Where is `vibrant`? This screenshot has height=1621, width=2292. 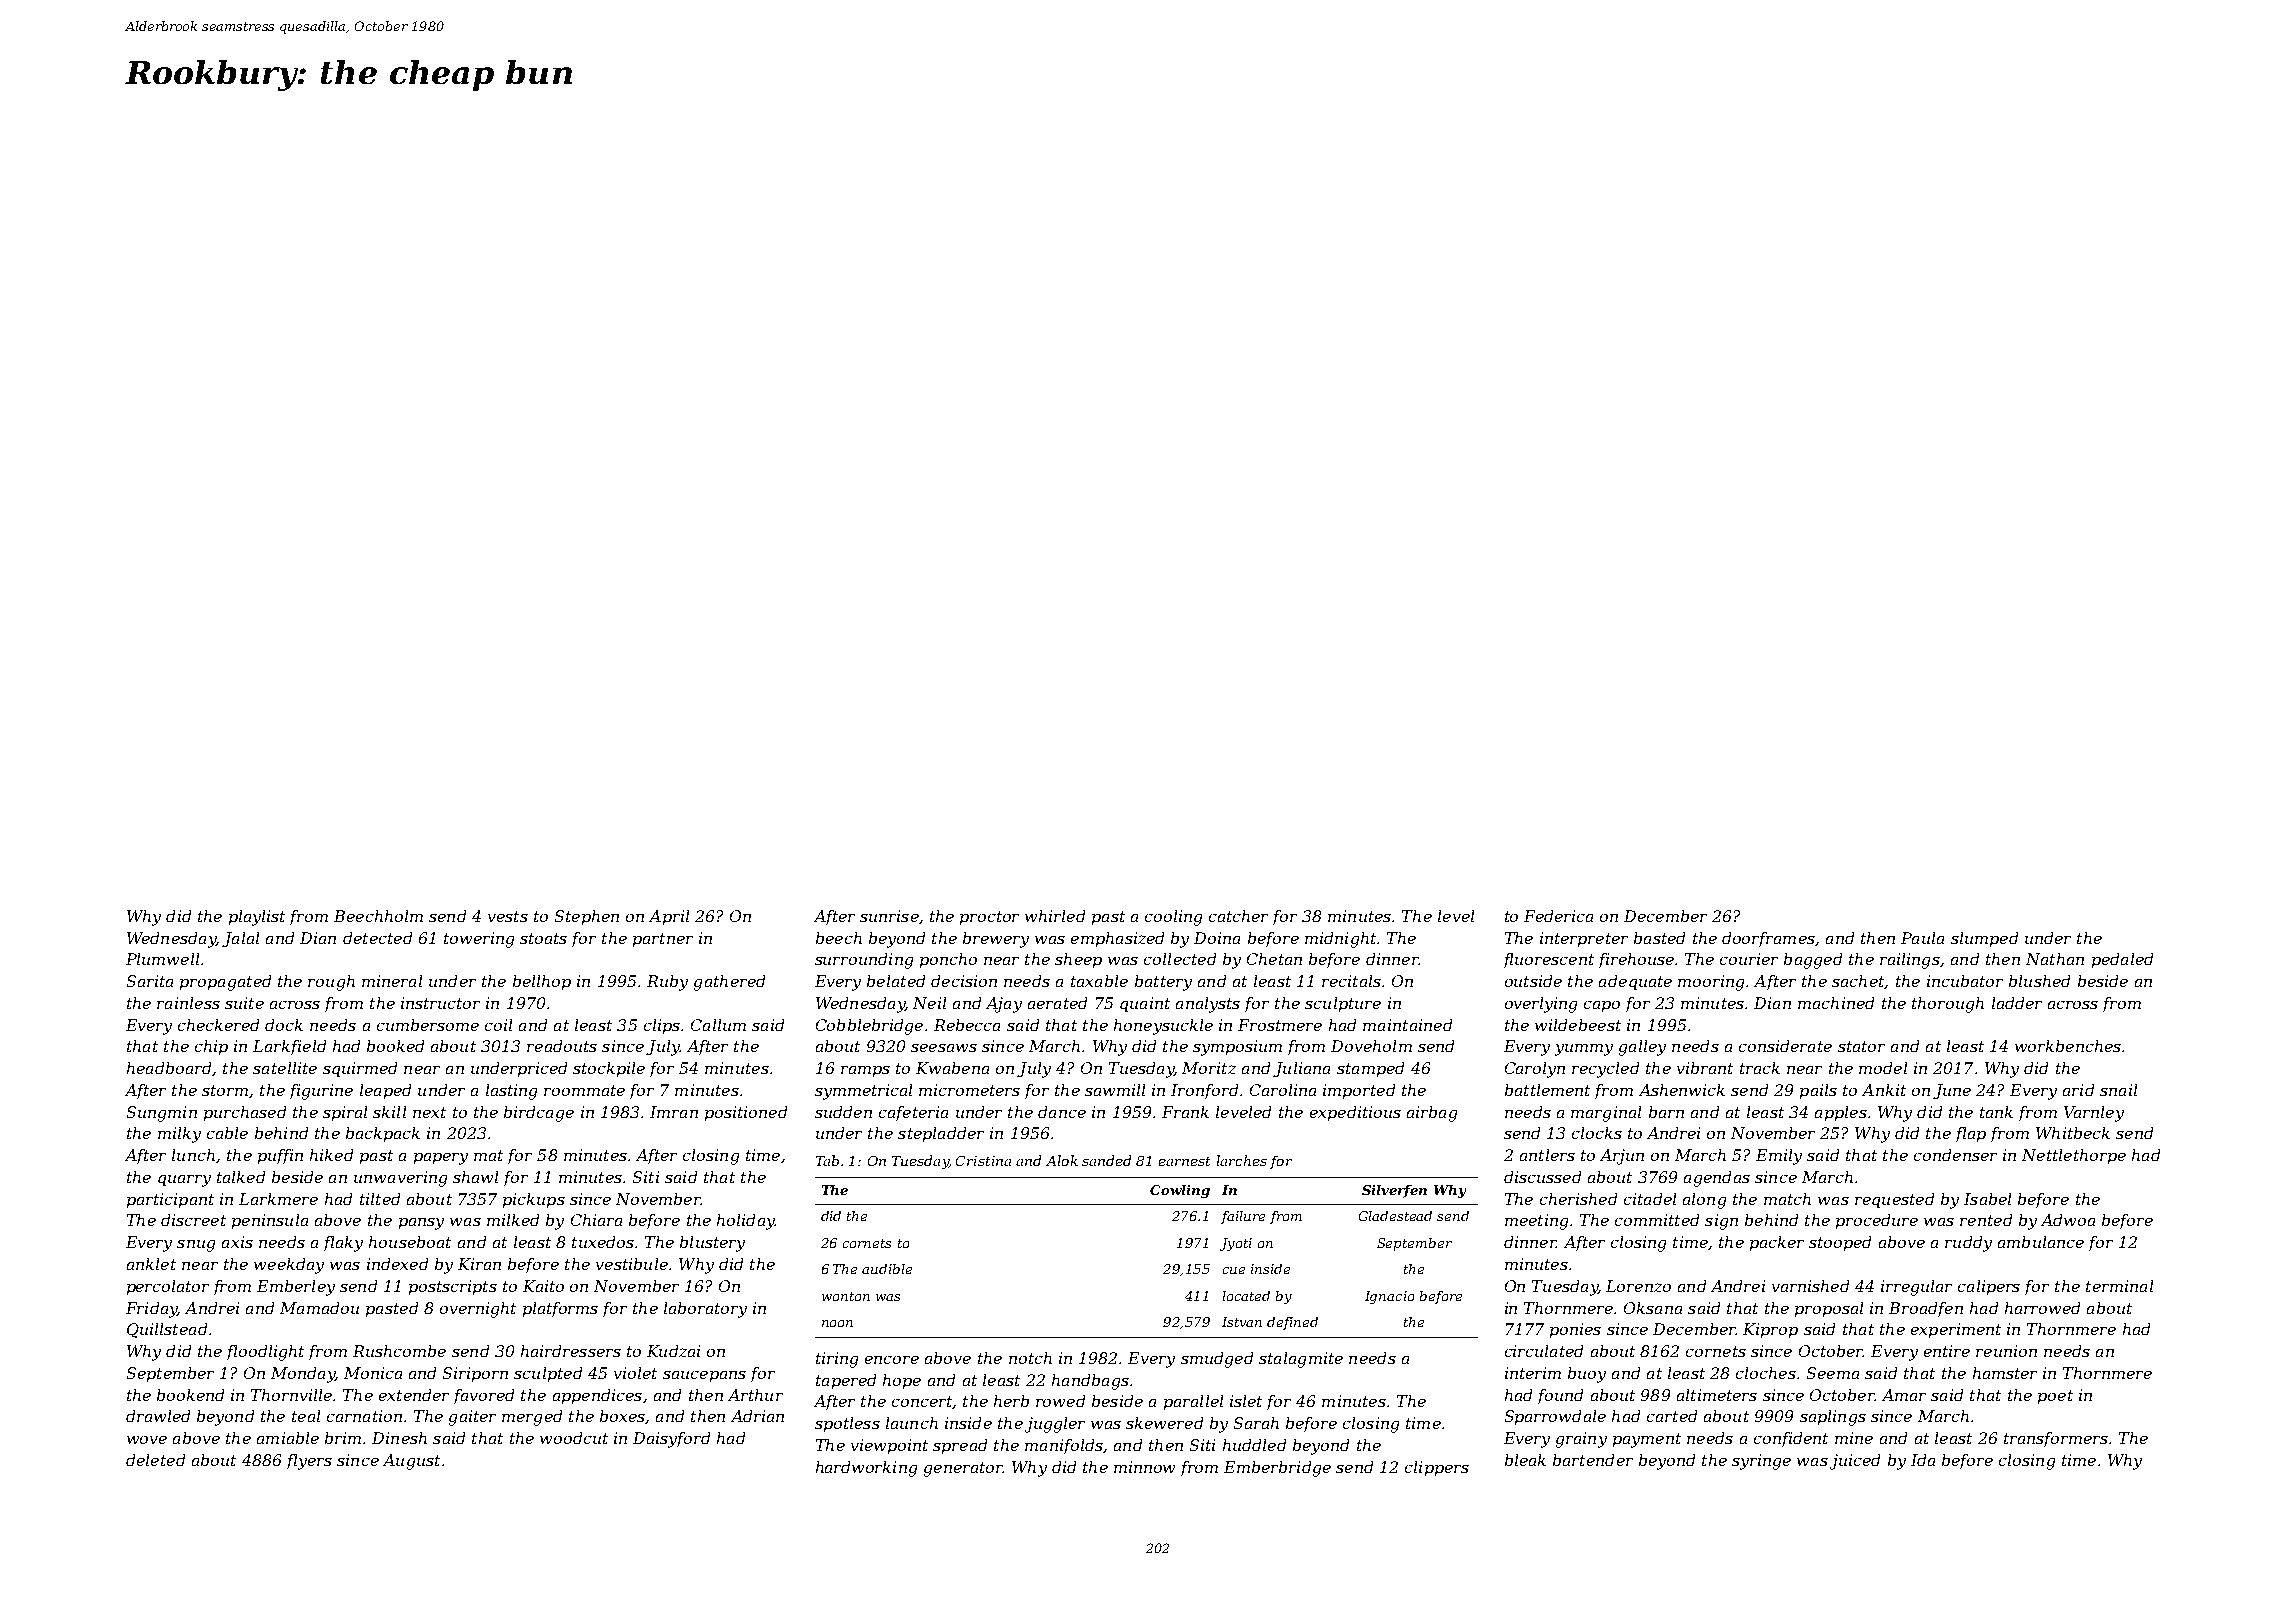
vibrant is located at coordinates (1705, 1068).
